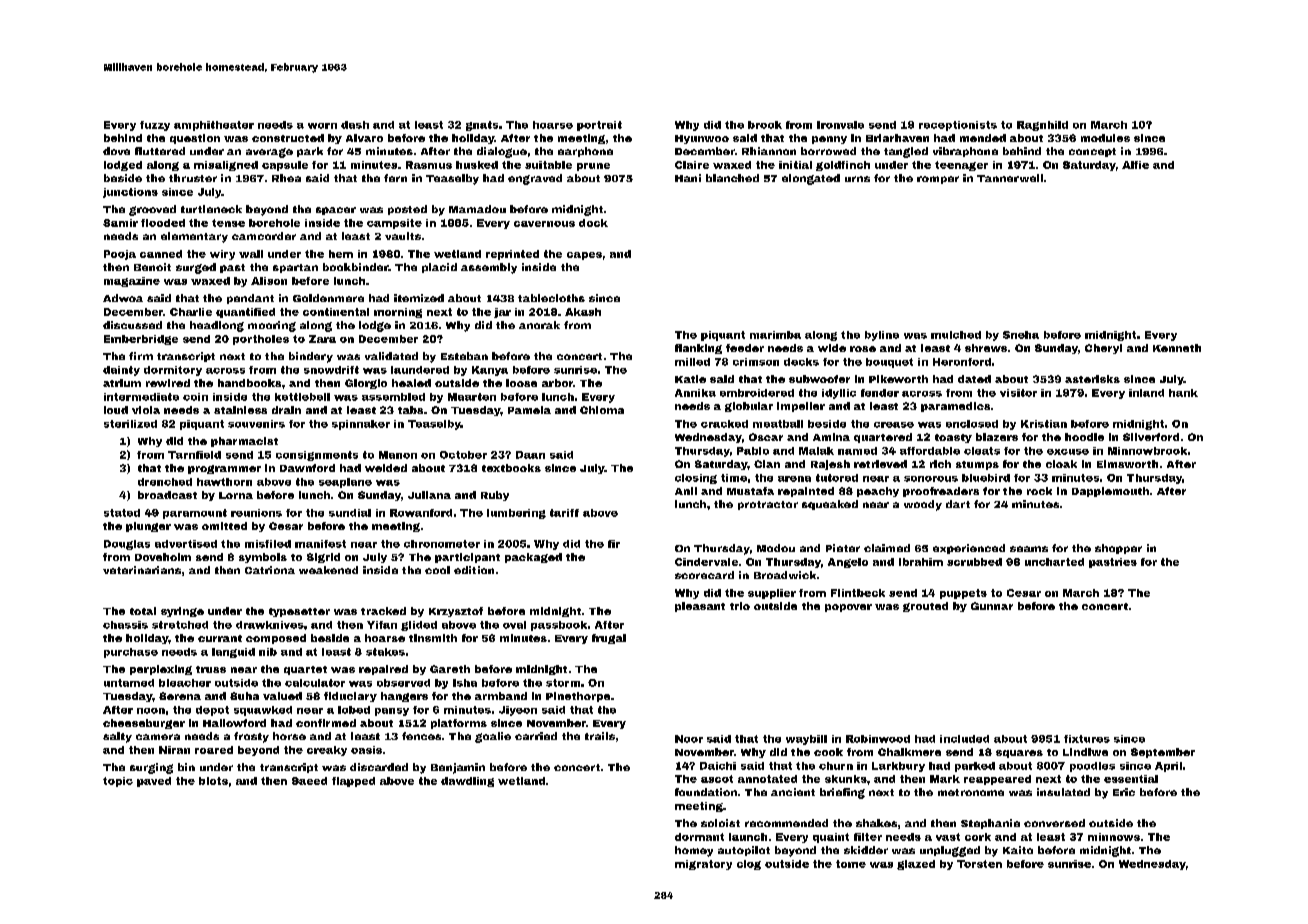 The height and width of the screenshot is (924, 1308). Describe the element at coordinates (882, 336) in the screenshot. I see `byline` at that location.
